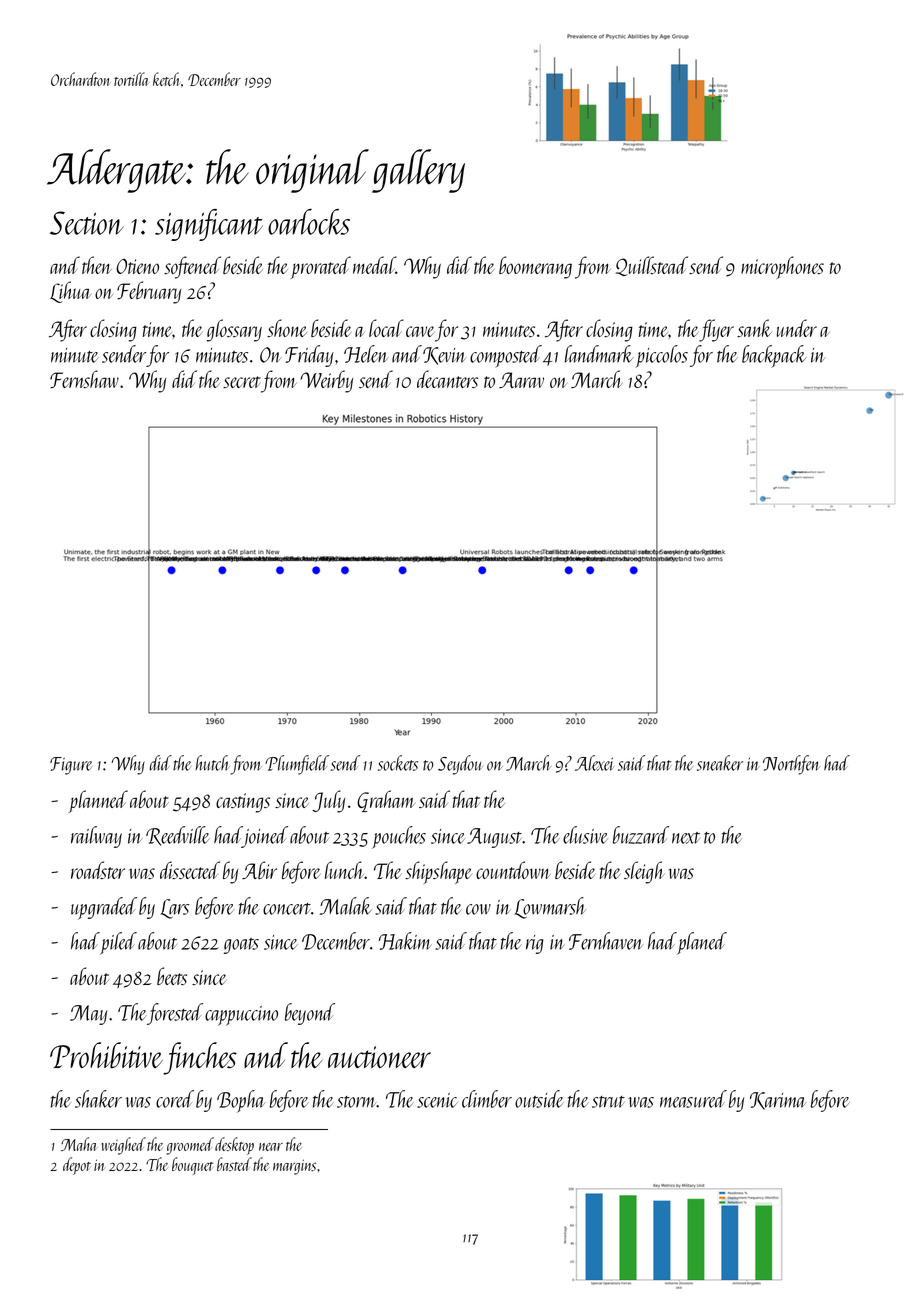 This screenshot has height=1314, width=924. What do you see at coordinates (209, 225) in the screenshot?
I see `significant` at bounding box center [209, 225].
